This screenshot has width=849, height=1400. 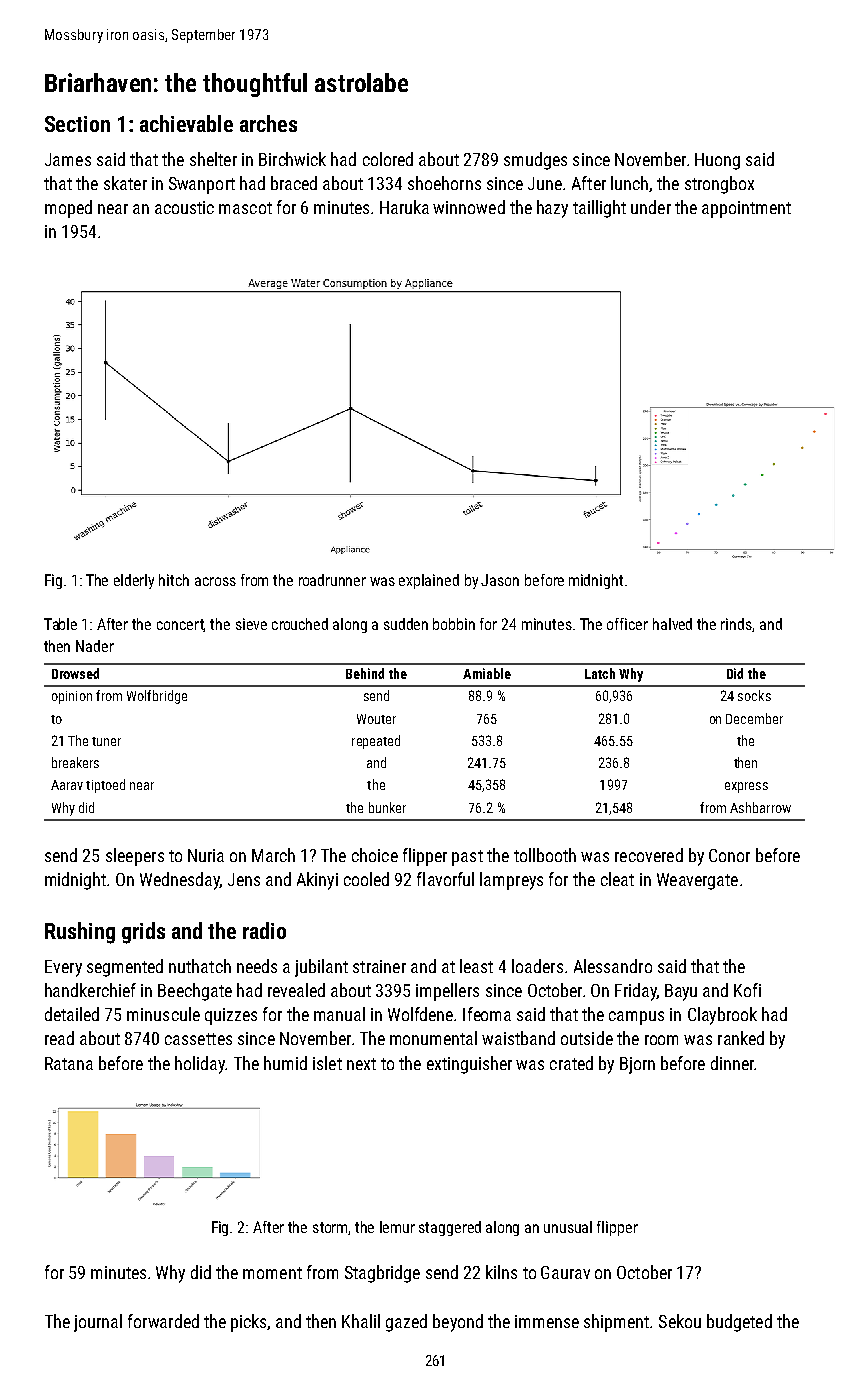 What do you see at coordinates (68, 209) in the screenshot?
I see `moped` at bounding box center [68, 209].
